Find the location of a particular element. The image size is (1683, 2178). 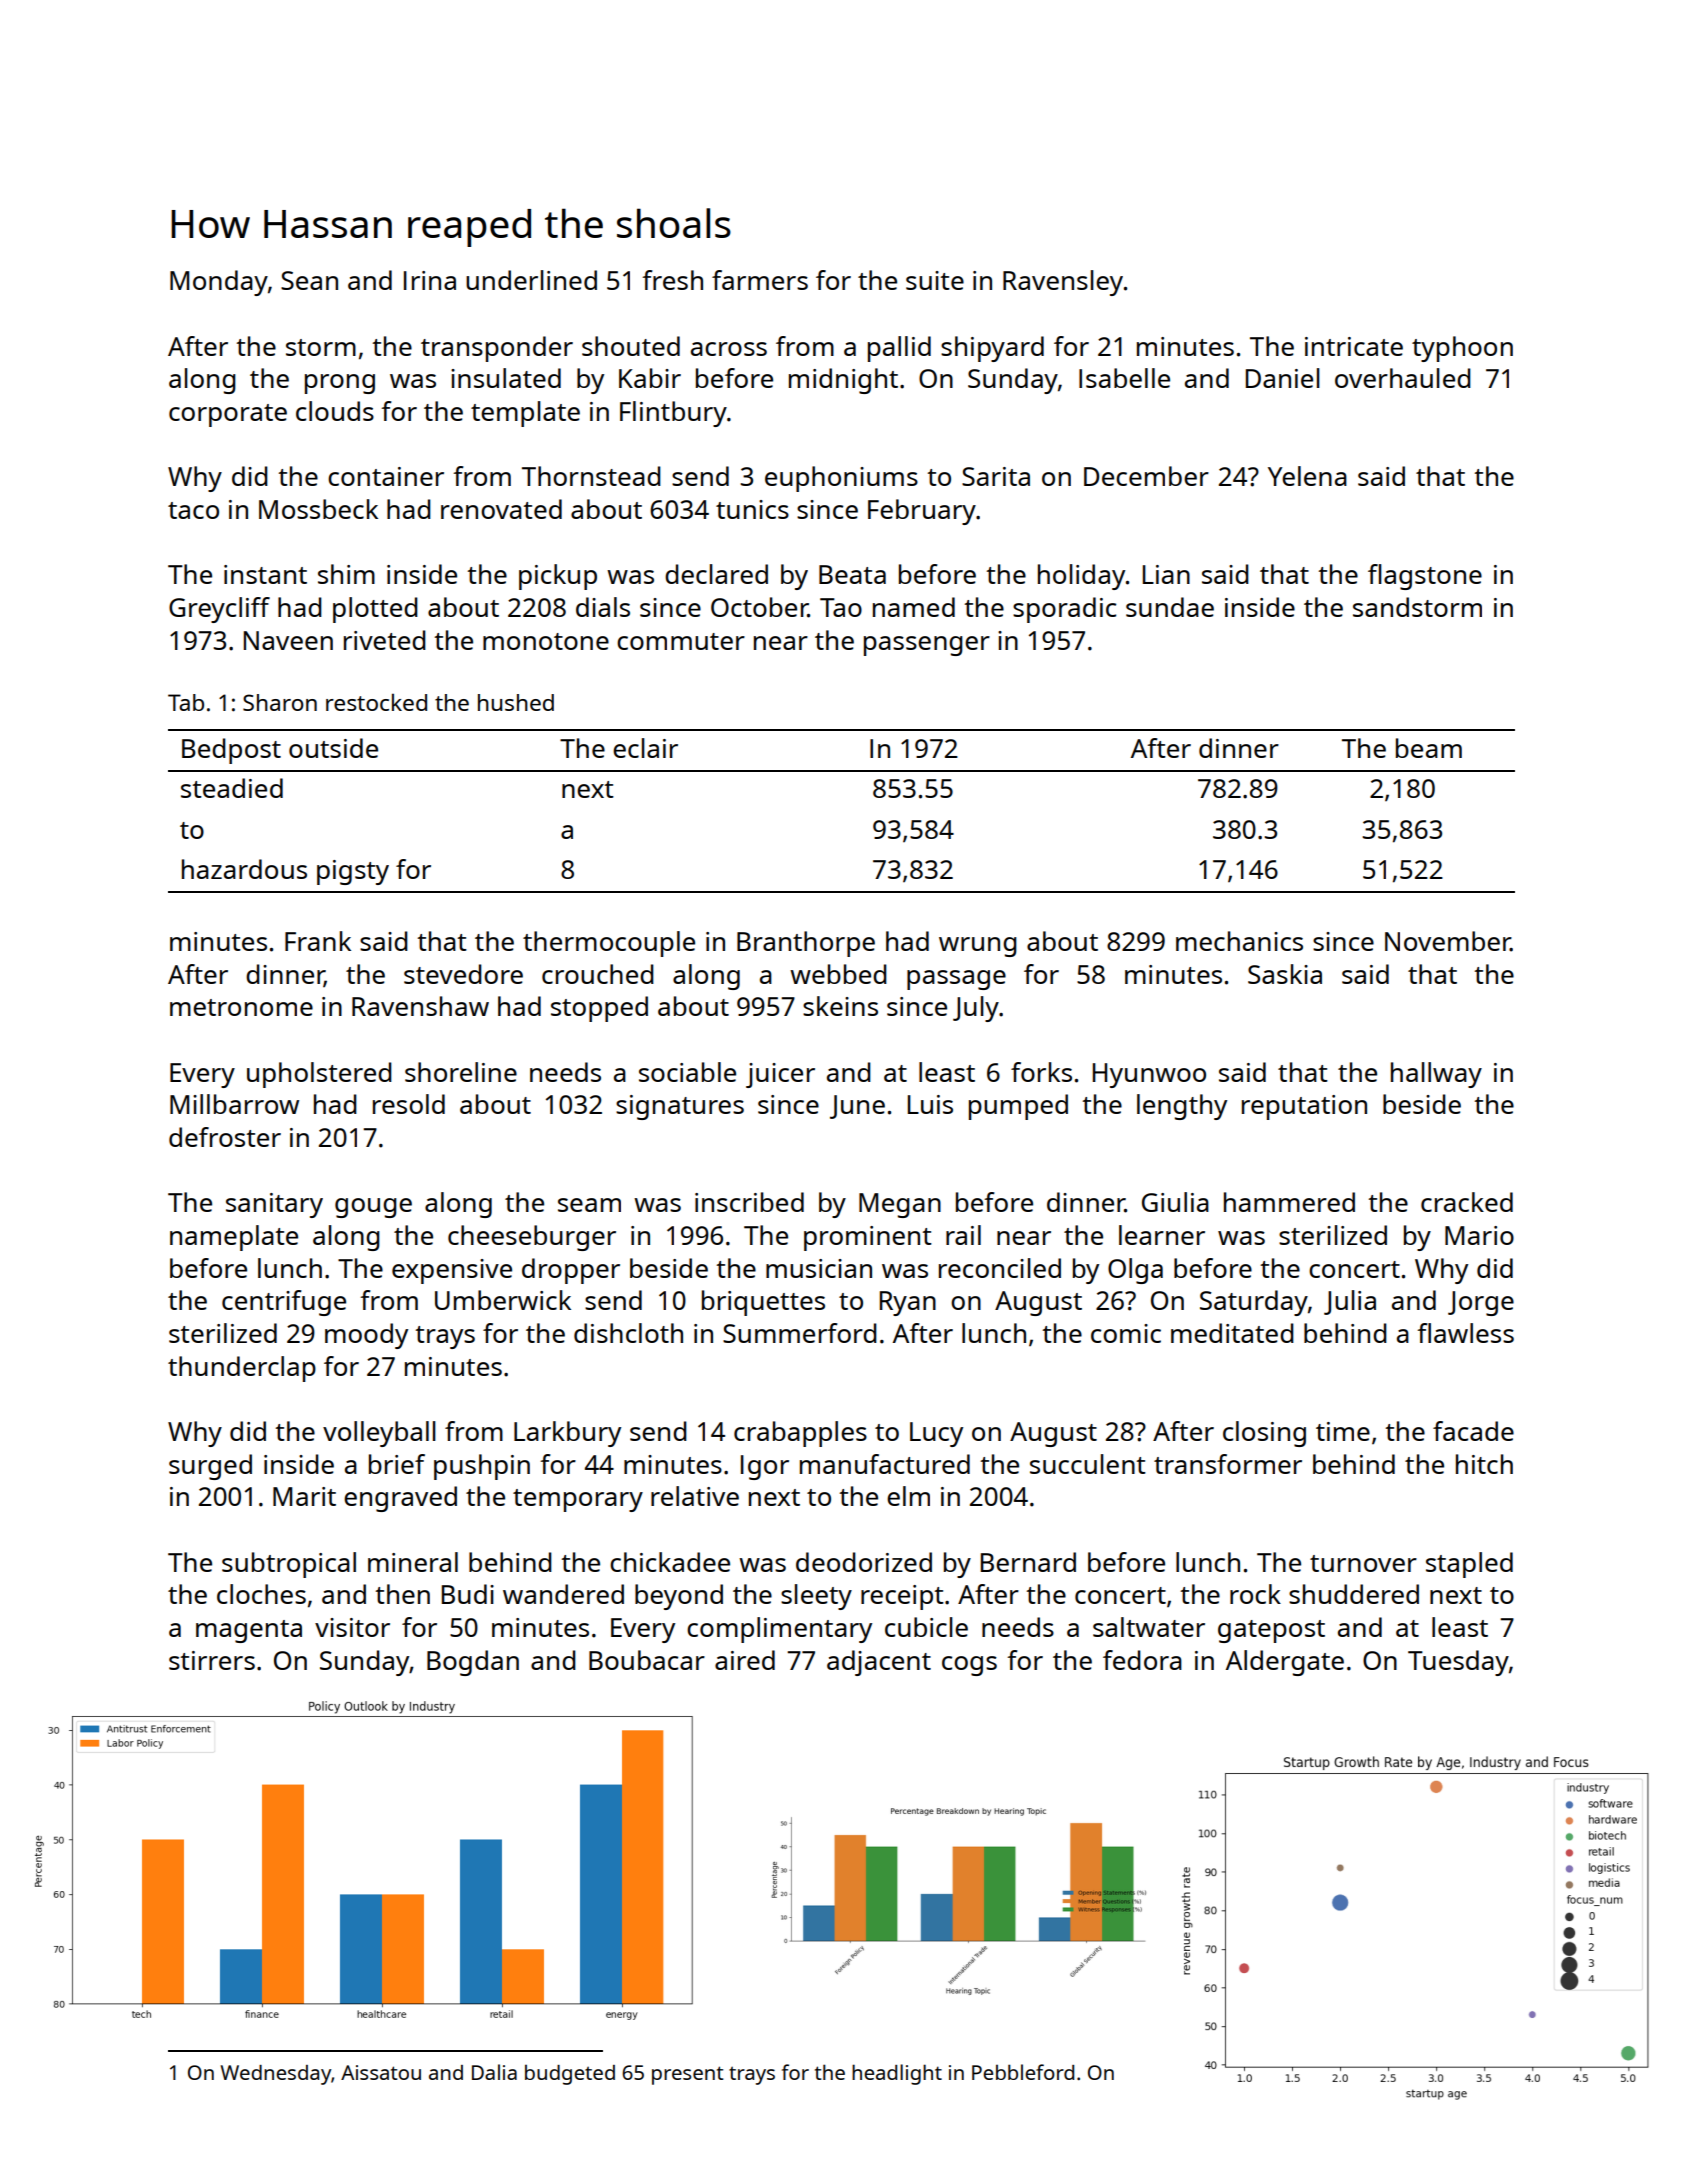

Saskia is located at coordinates (1285, 974).
